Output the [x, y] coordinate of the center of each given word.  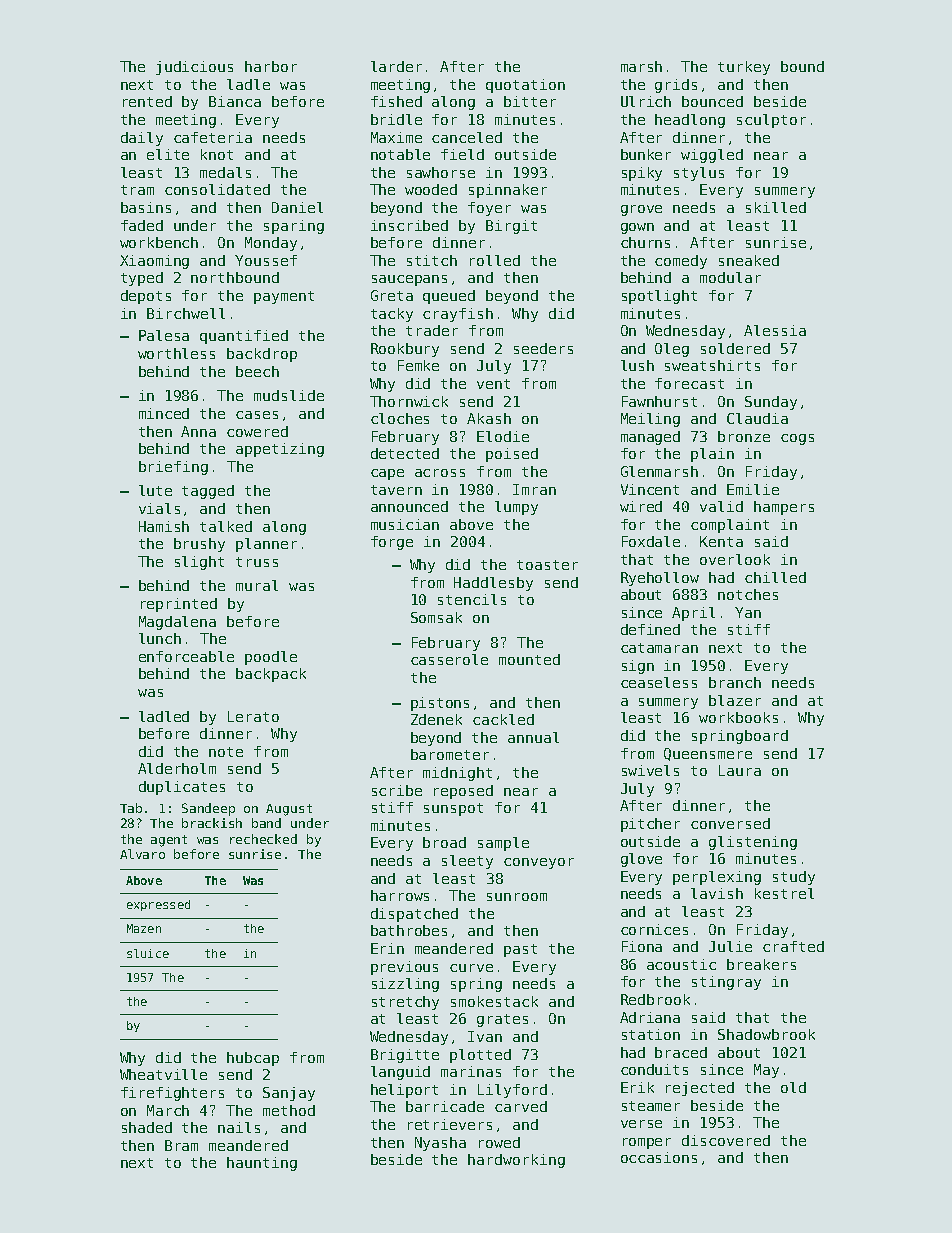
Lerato [253, 716]
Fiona [642, 946]
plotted [480, 1056]
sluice [148, 953]
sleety [467, 862]
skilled [776, 207]
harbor [271, 66]
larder [396, 66]
